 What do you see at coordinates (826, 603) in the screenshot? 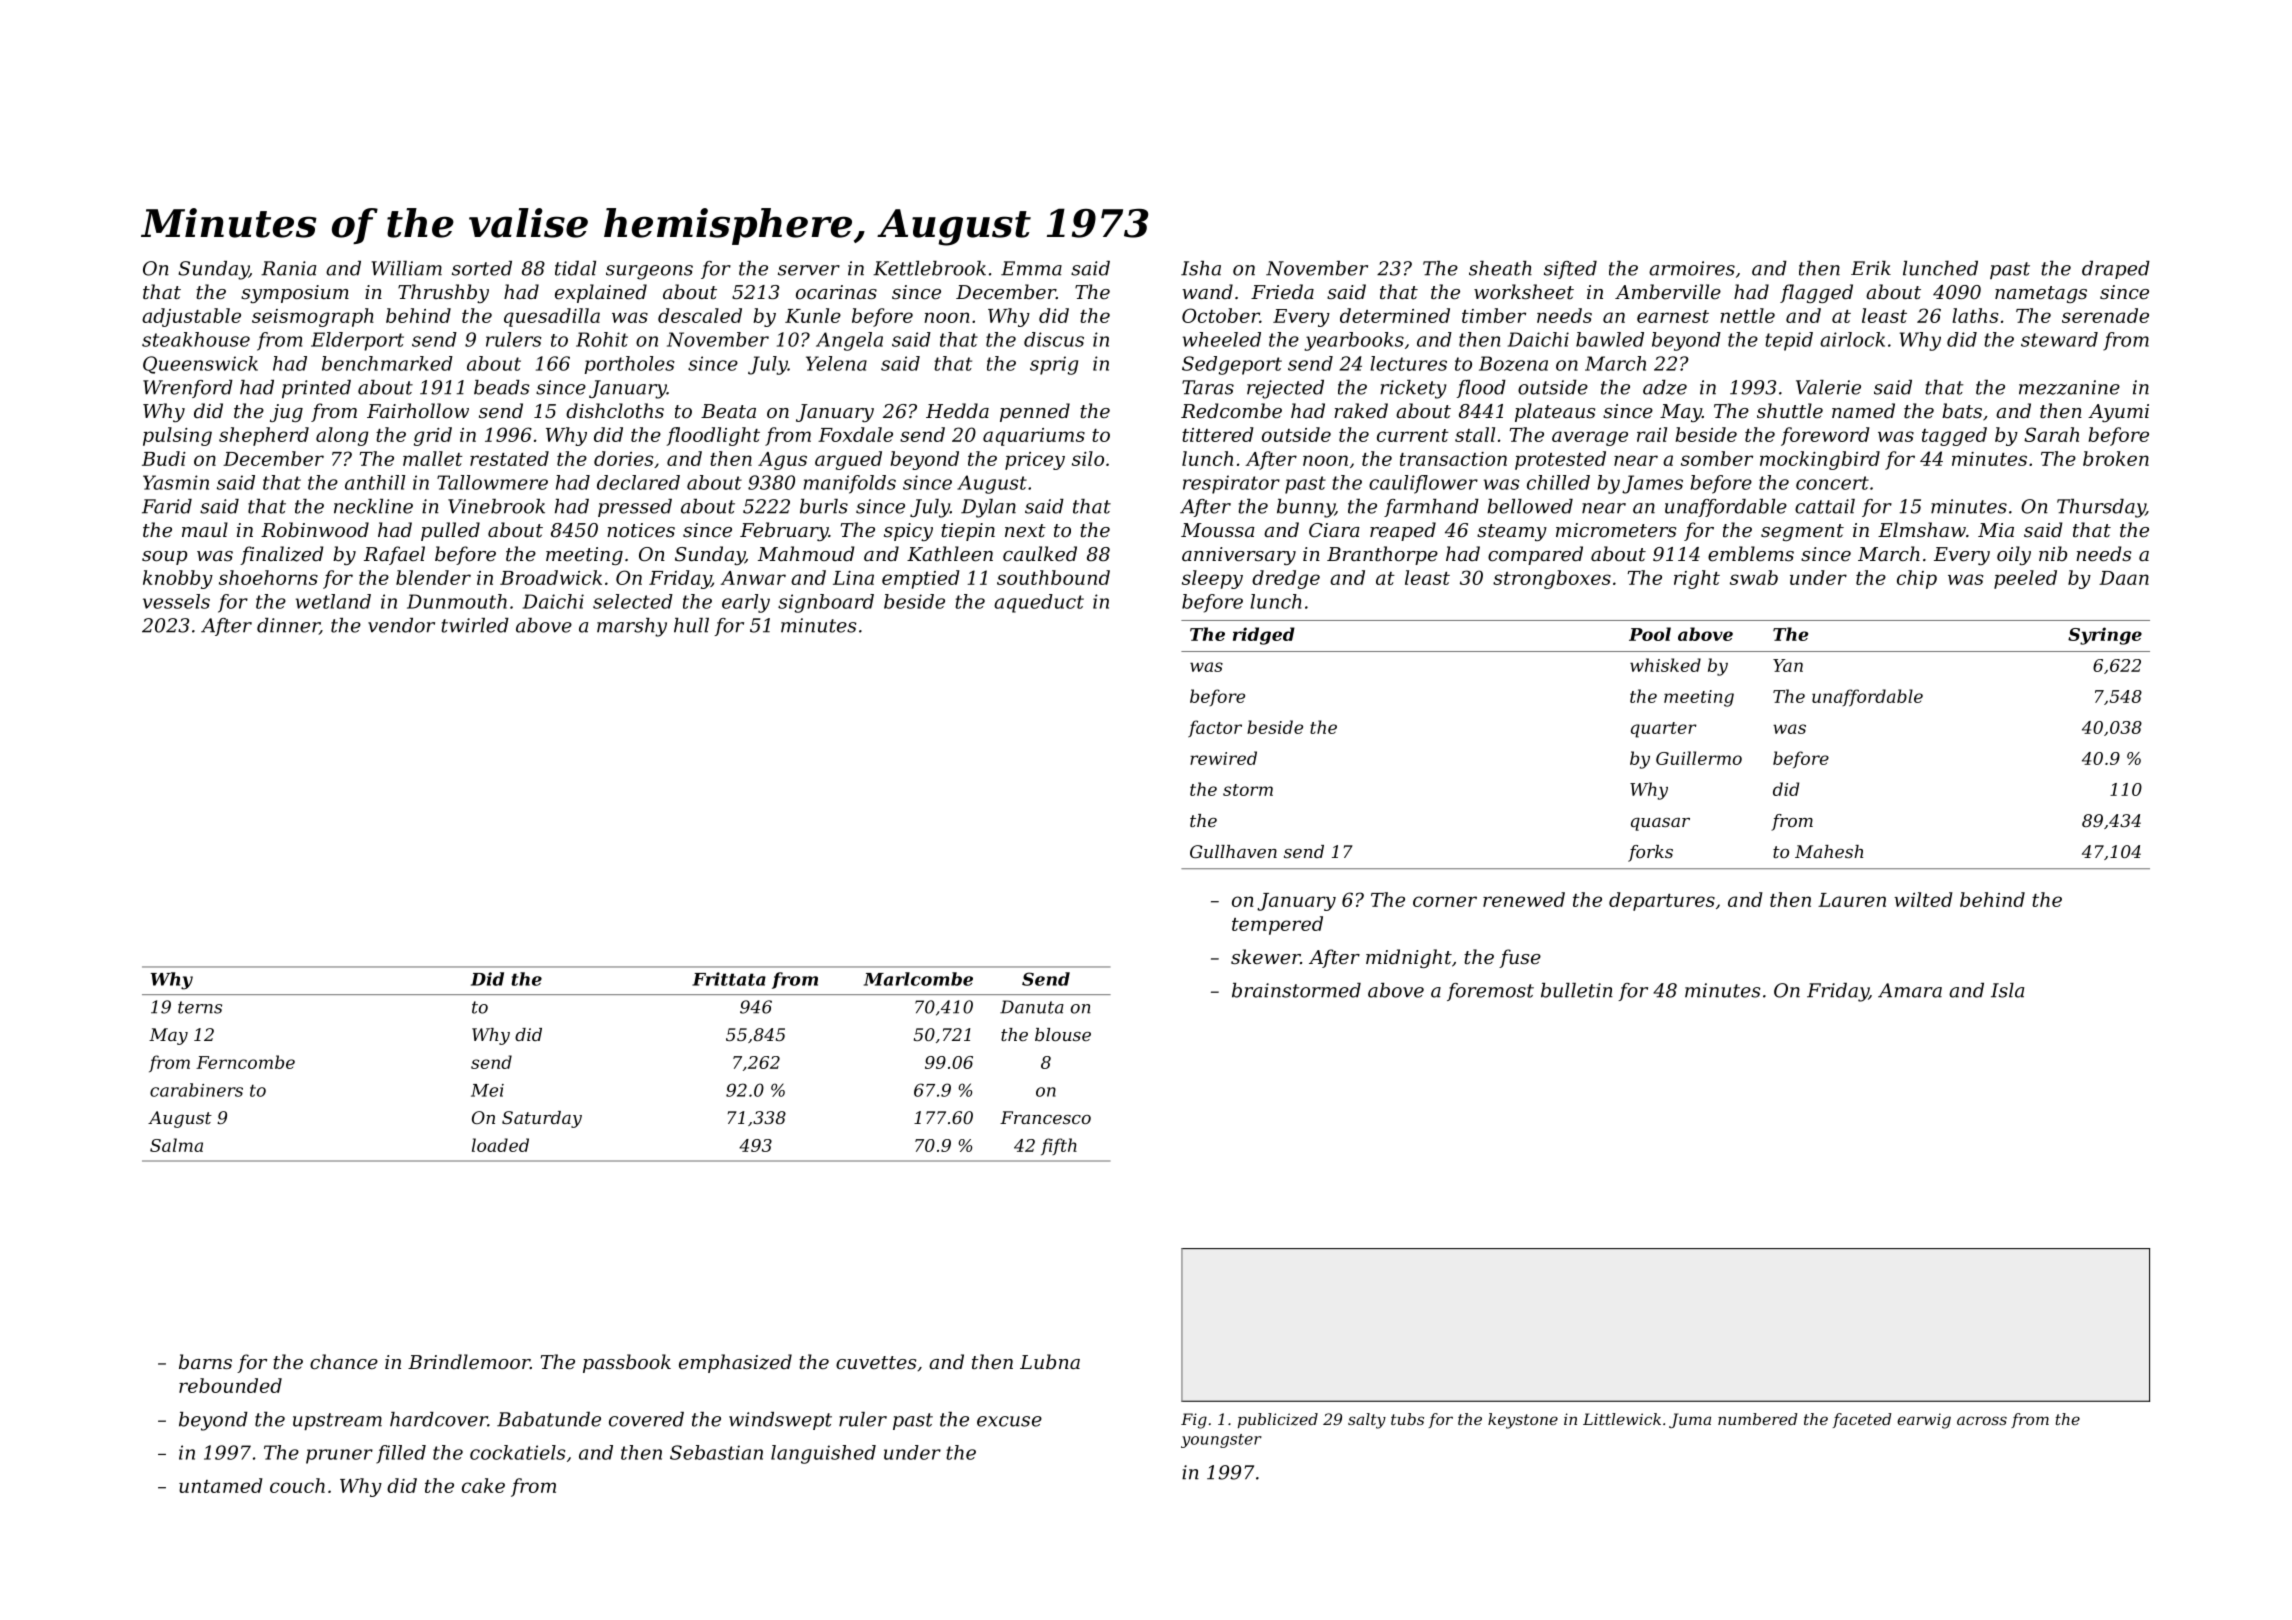
I see `signboard` at bounding box center [826, 603].
